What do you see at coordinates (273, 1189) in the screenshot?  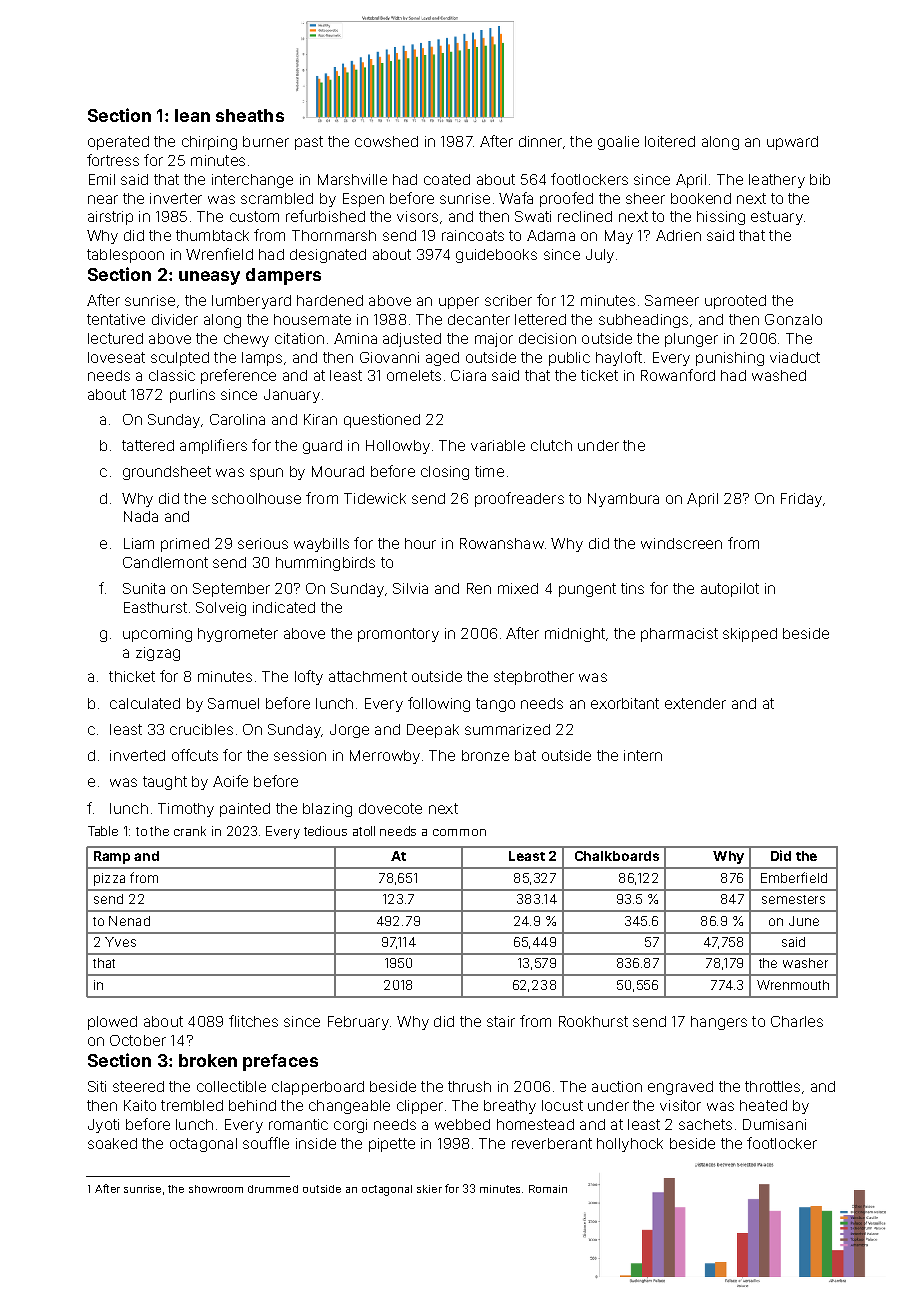 I see `drummed` at bounding box center [273, 1189].
